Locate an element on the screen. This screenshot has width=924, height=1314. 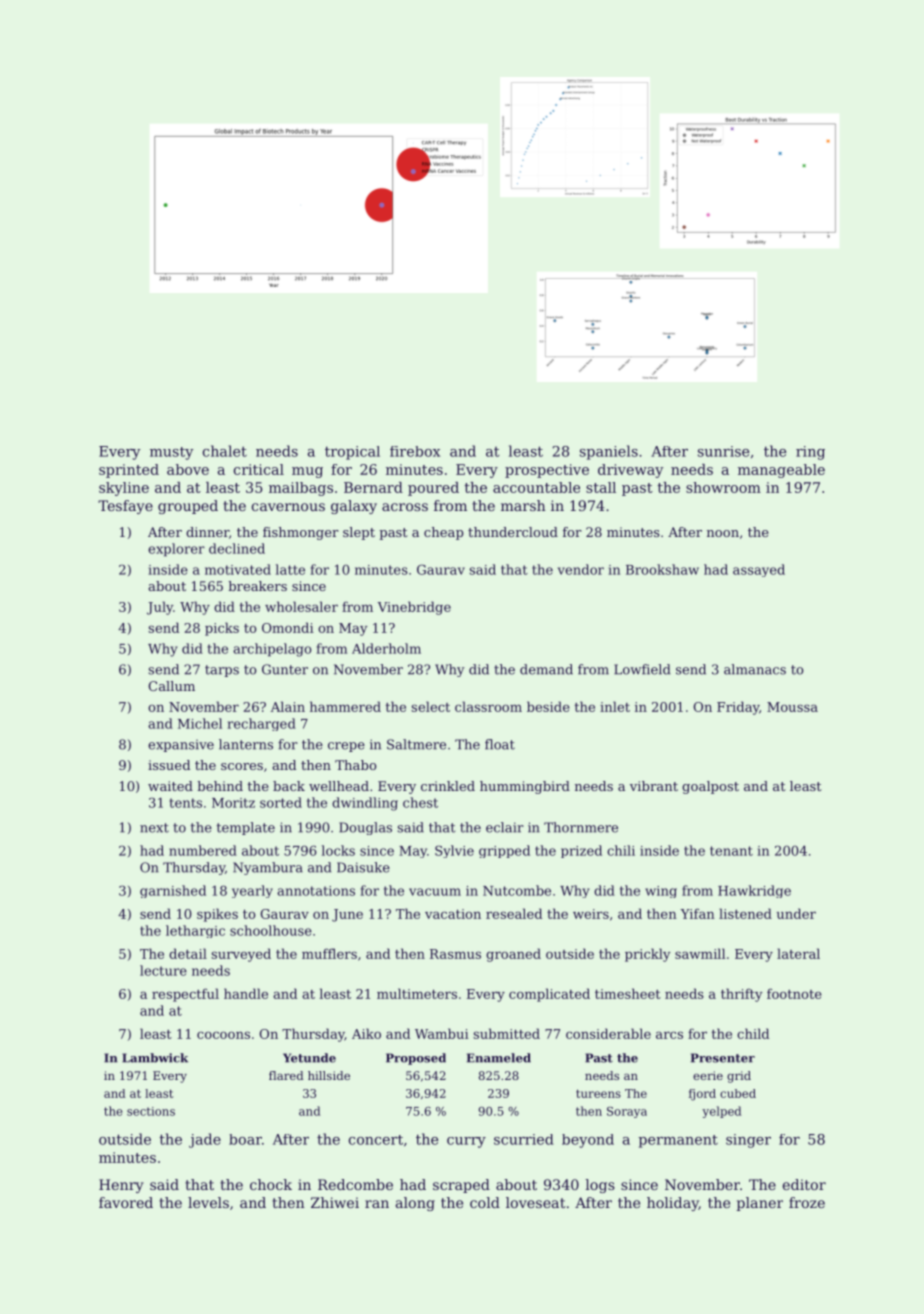
chock is located at coordinates (271, 1184).
